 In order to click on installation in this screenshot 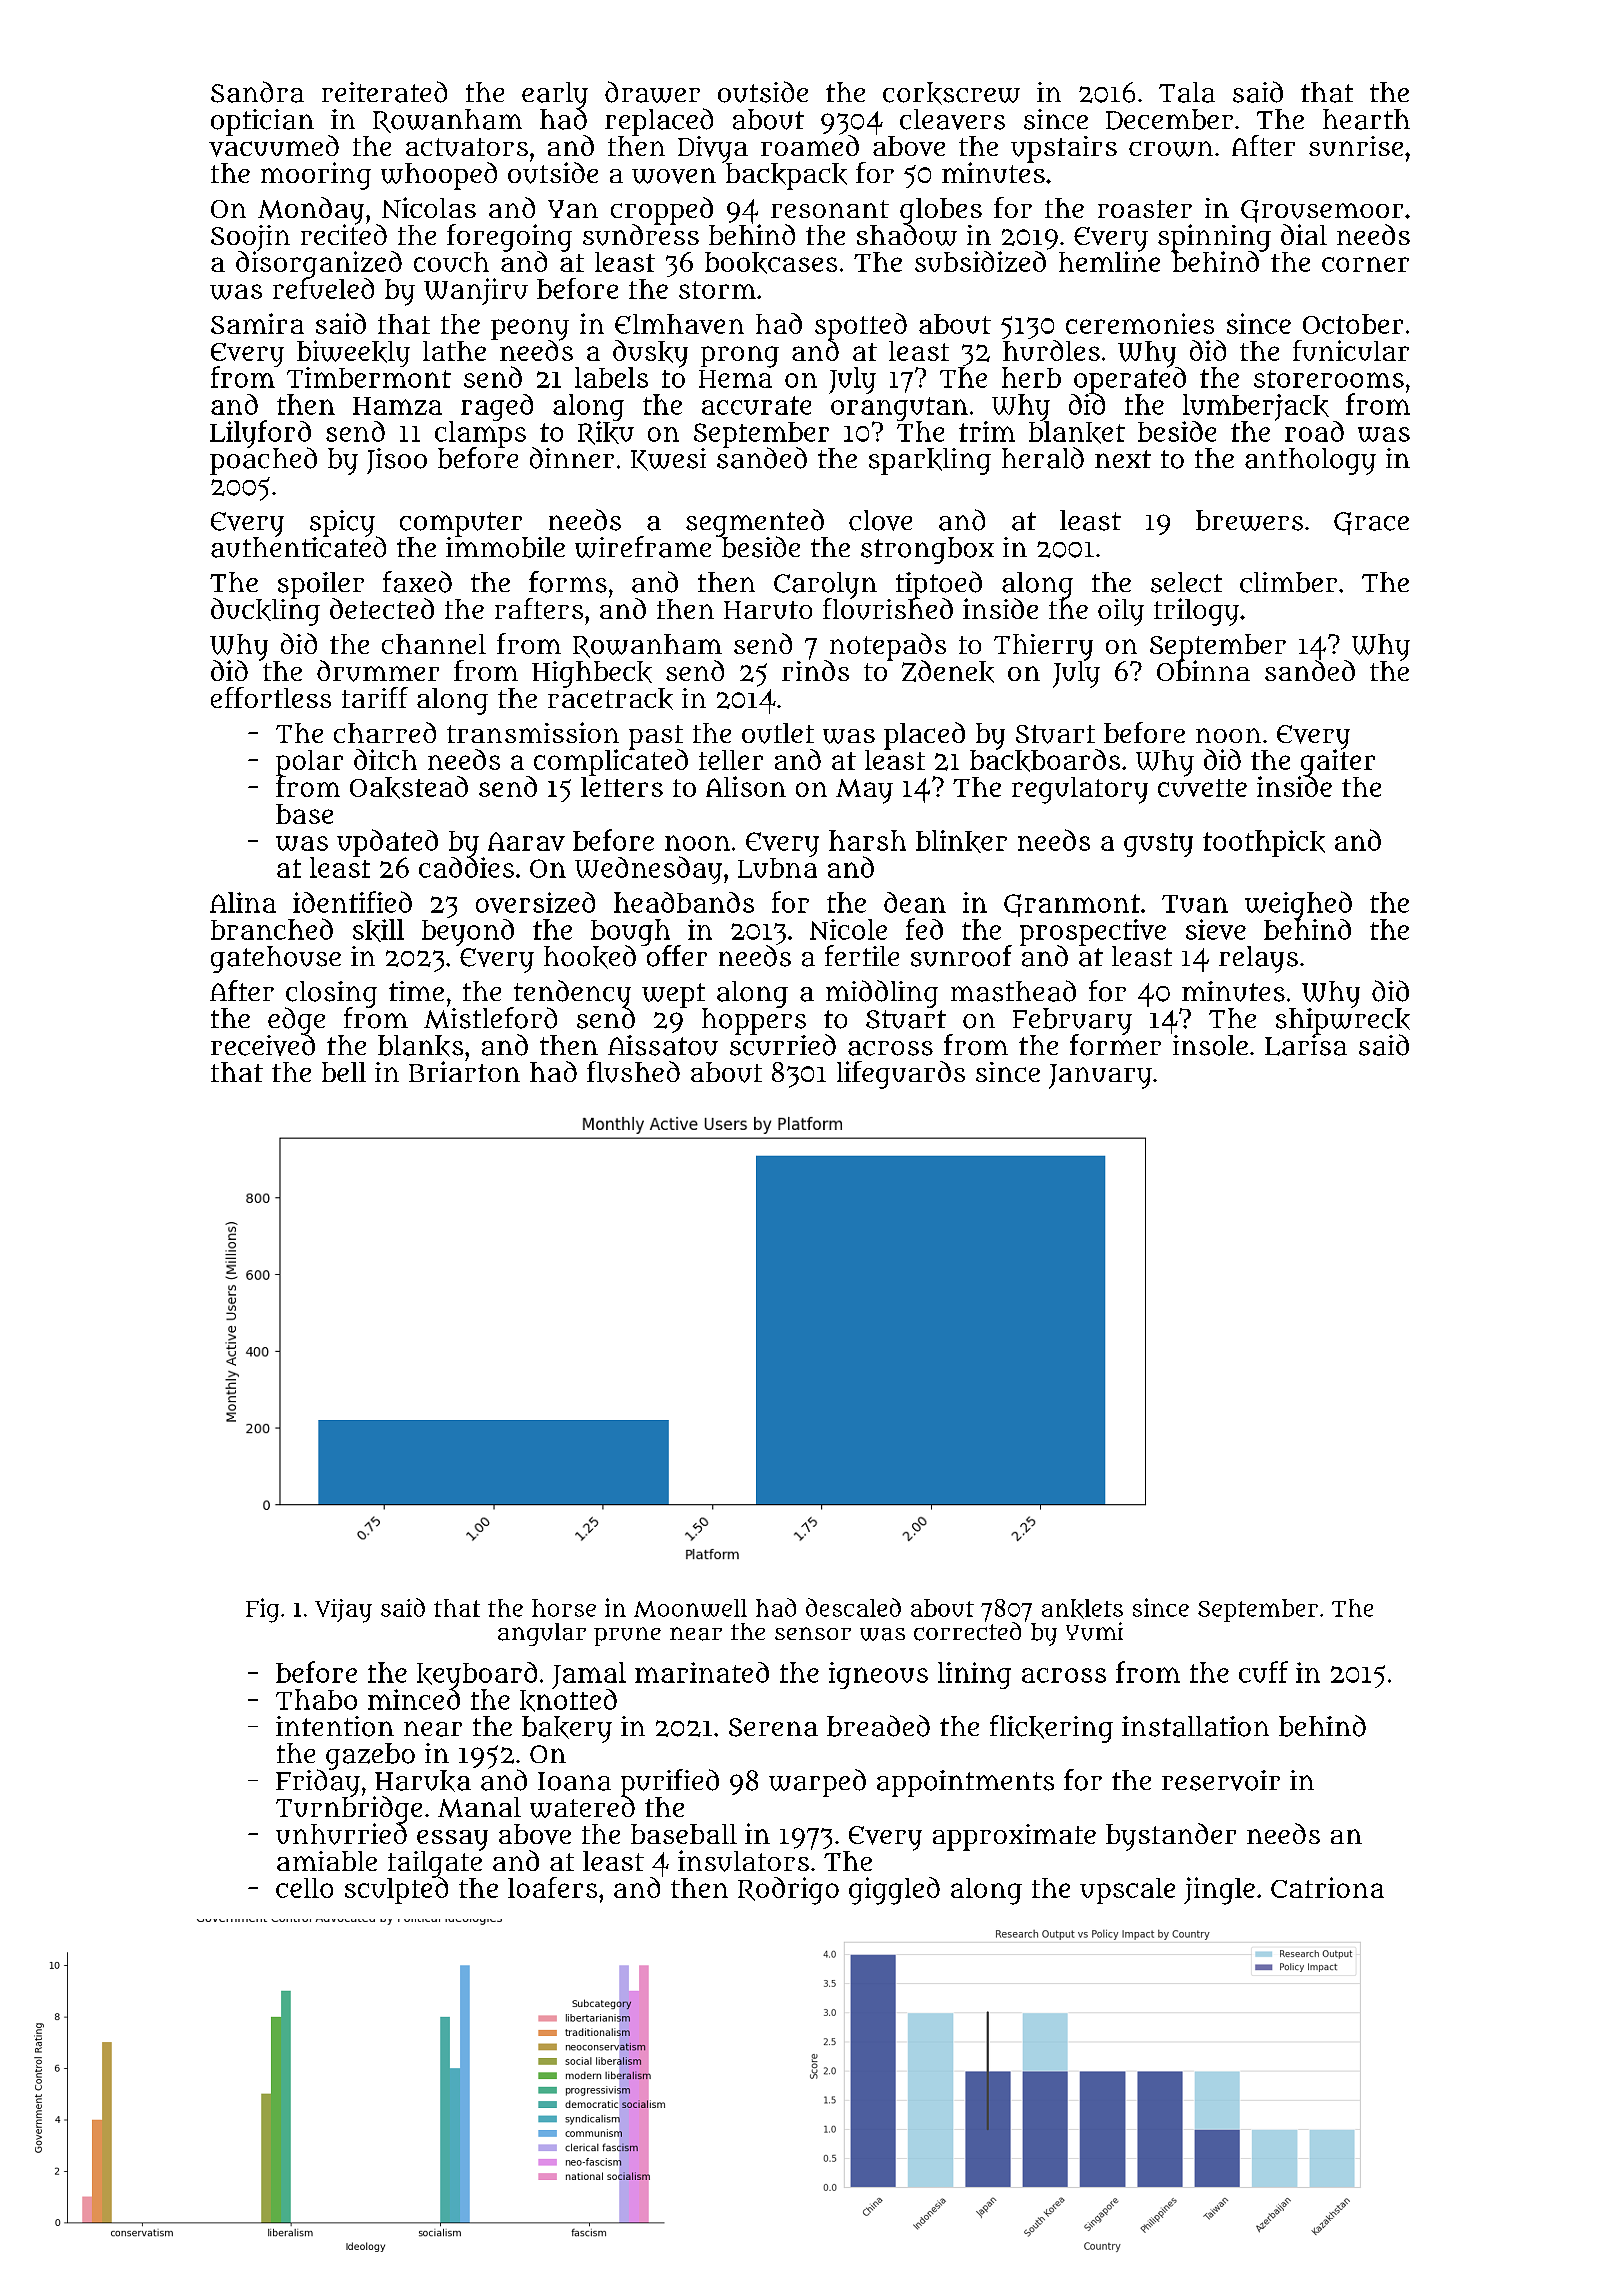, I will do `click(1195, 1726)`.
